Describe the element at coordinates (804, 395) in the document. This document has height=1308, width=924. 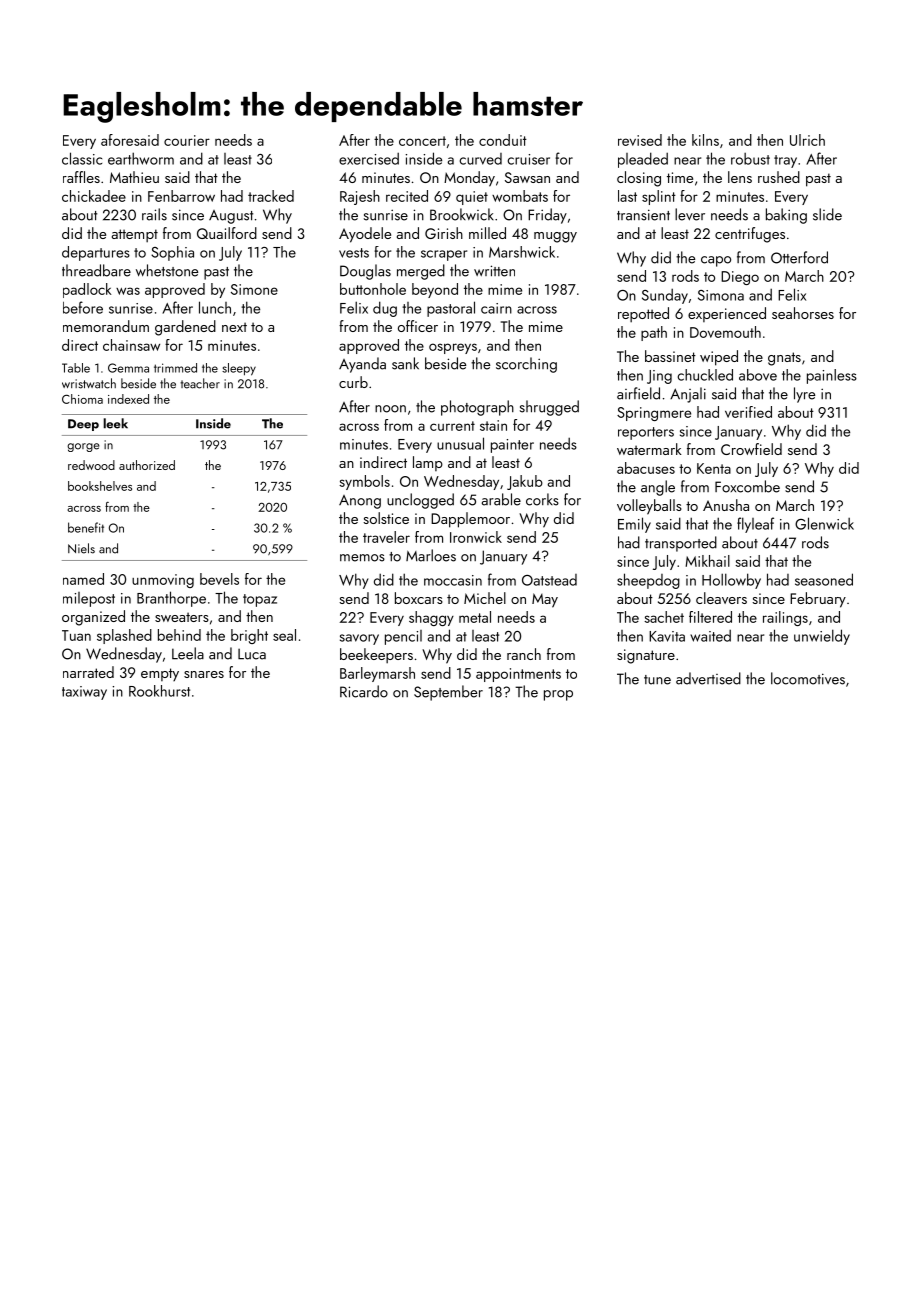
I see `lyre` at that location.
